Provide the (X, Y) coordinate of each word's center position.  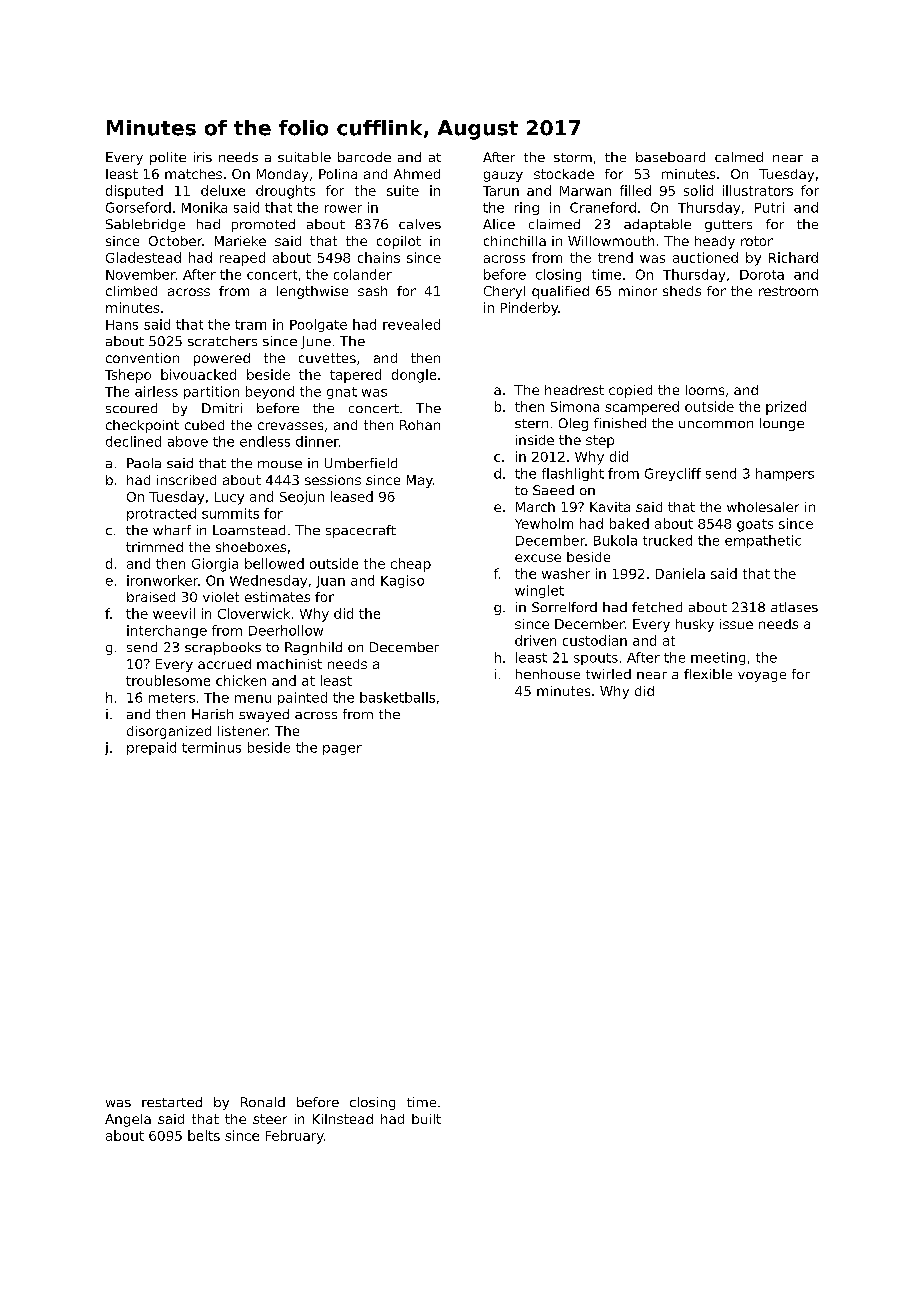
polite (168, 158)
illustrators (758, 190)
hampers (785, 474)
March (535, 507)
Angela (128, 1120)
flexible (708, 674)
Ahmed (417, 174)
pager (342, 750)
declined (133, 441)
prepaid (151, 748)
